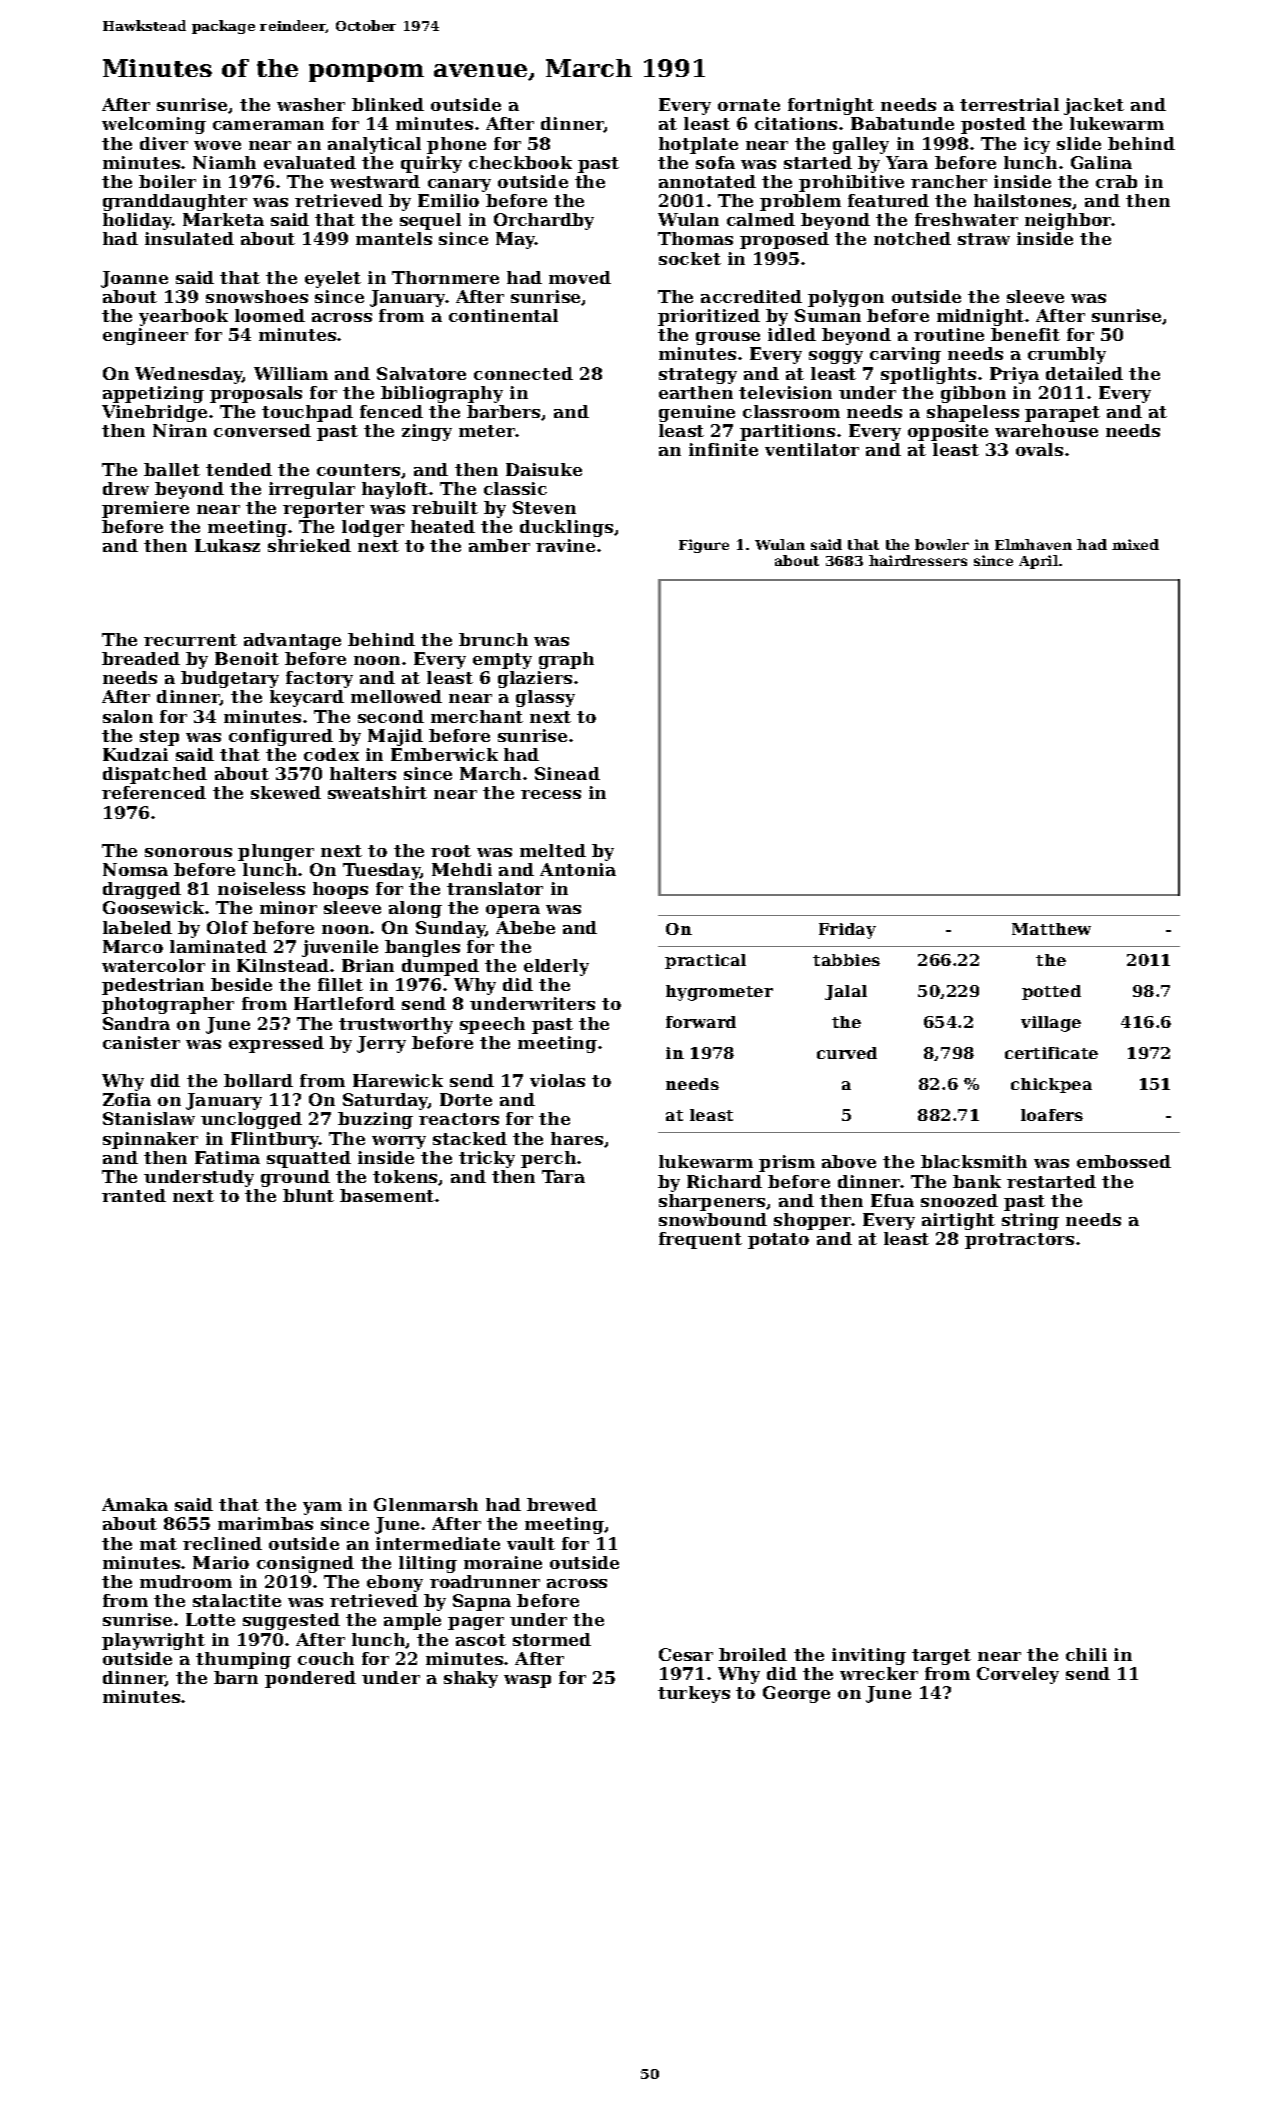  I want to click on violas, so click(557, 1080).
